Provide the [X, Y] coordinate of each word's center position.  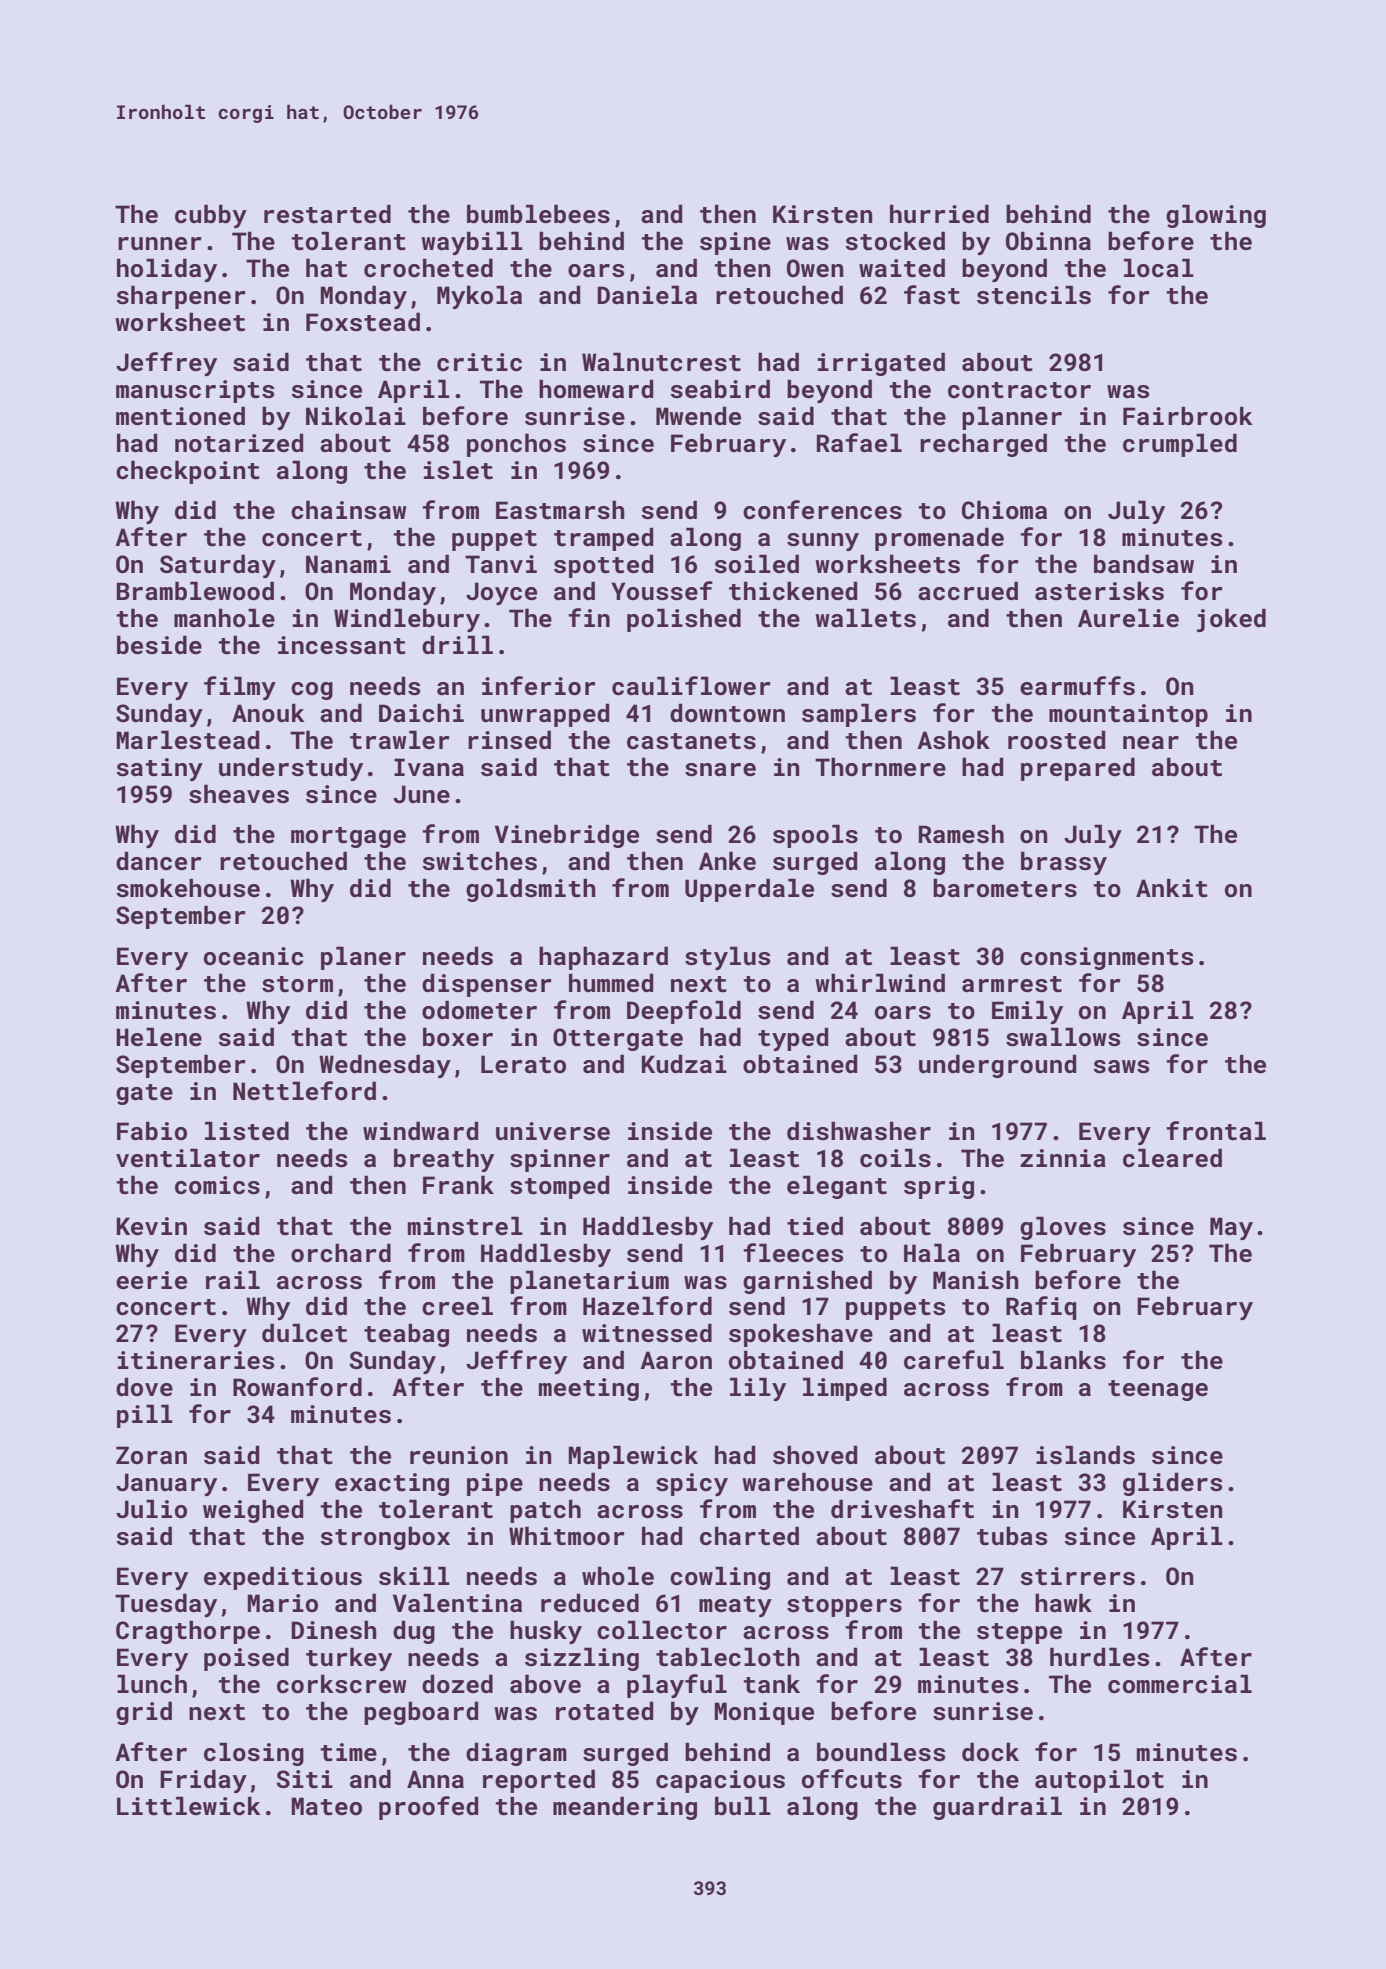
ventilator [188, 1158]
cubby [211, 216]
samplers [859, 715]
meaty [735, 1606]
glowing [1216, 216]
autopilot [1099, 1781]
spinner [560, 1160]
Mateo [326, 1806]
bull [743, 1805]
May [1231, 1228]
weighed [253, 1511]
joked [1231, 620]
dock [990, 1752]
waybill [472, 243]
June [421, 794]
